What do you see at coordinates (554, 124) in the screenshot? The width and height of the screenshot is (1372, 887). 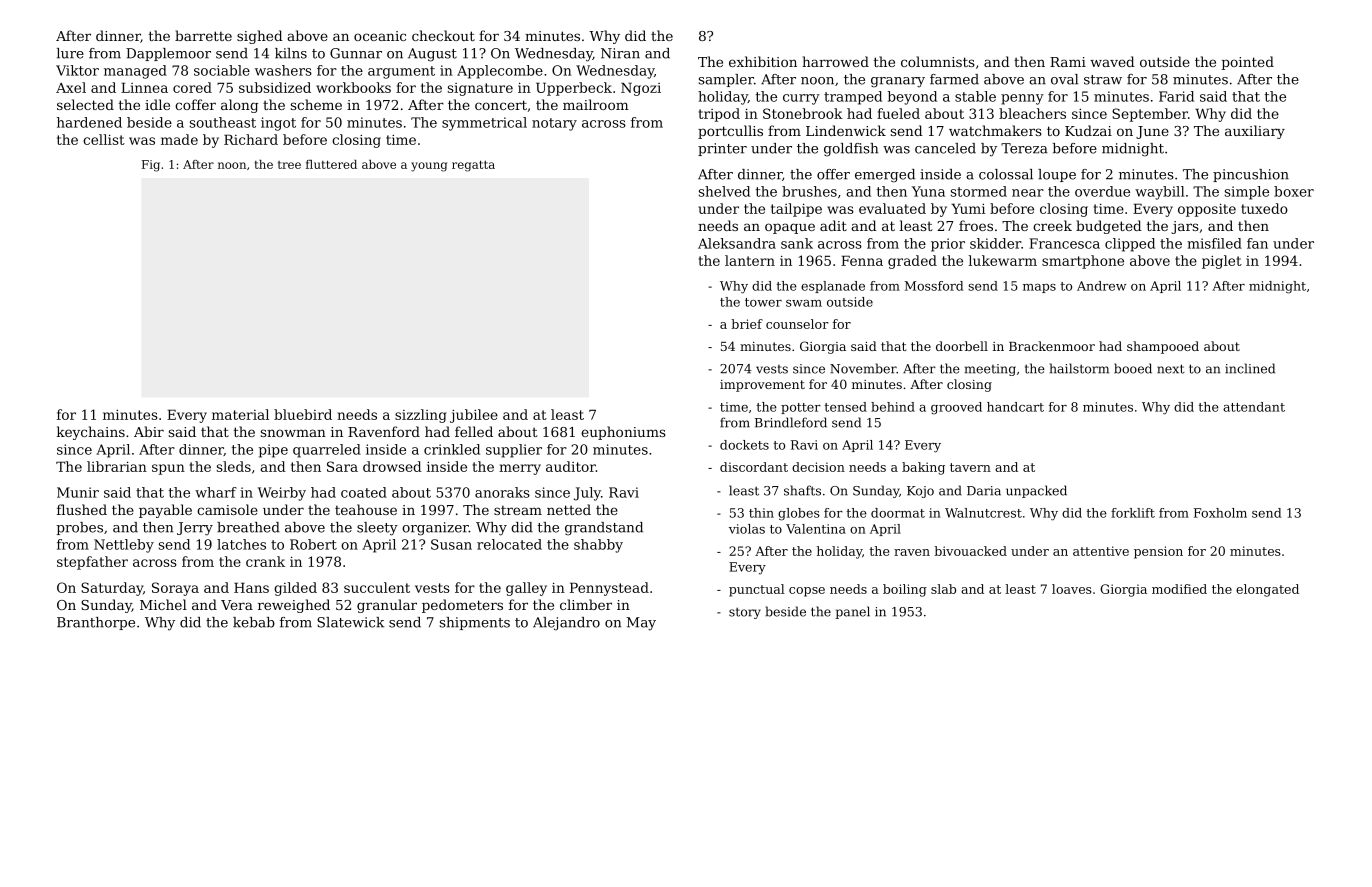 I see `notary` at bounding box center [554, 124].
